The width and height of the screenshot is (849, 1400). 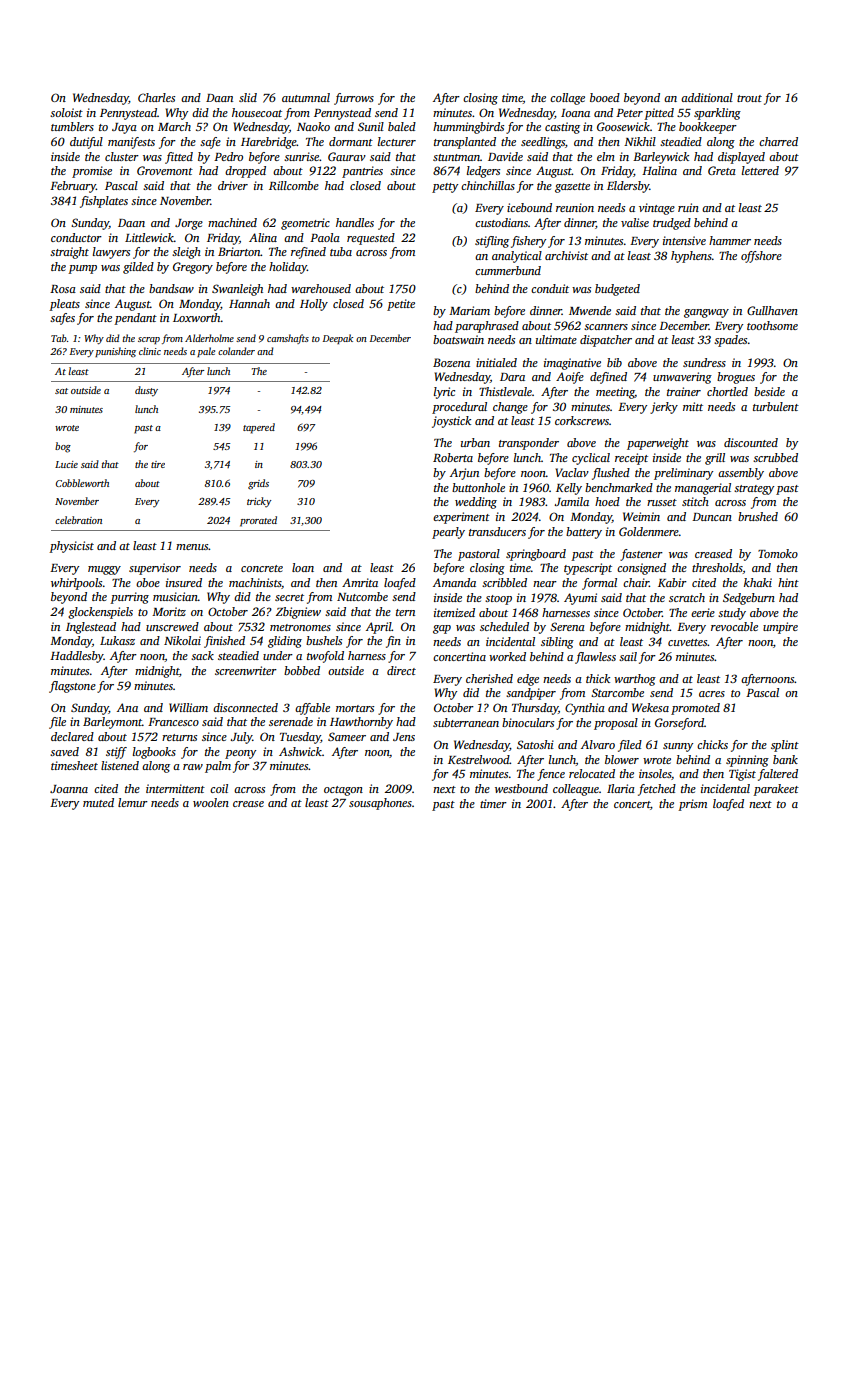 I want to click on direct, so click(x=401, y=670).
